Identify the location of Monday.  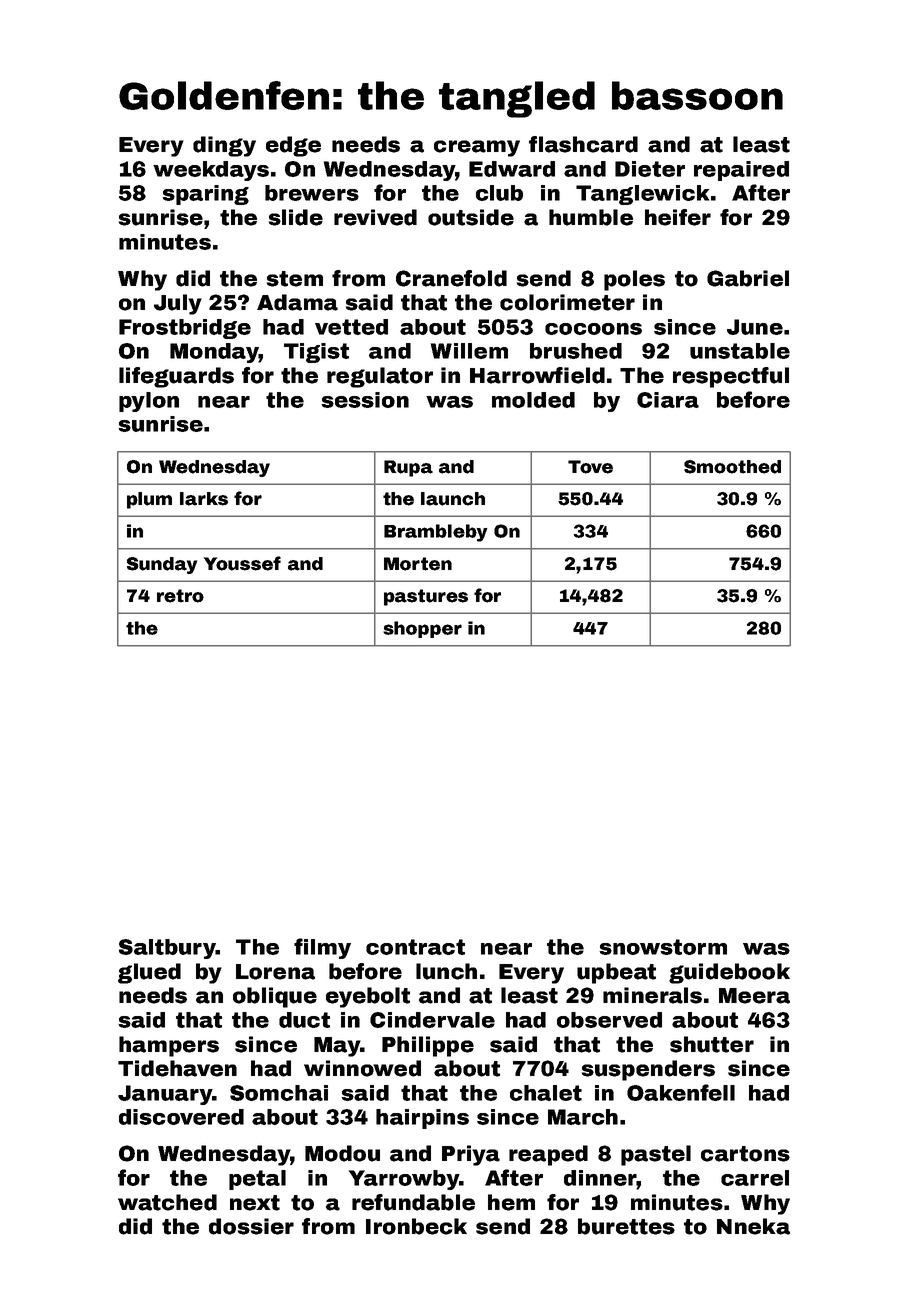
(214, 353).
